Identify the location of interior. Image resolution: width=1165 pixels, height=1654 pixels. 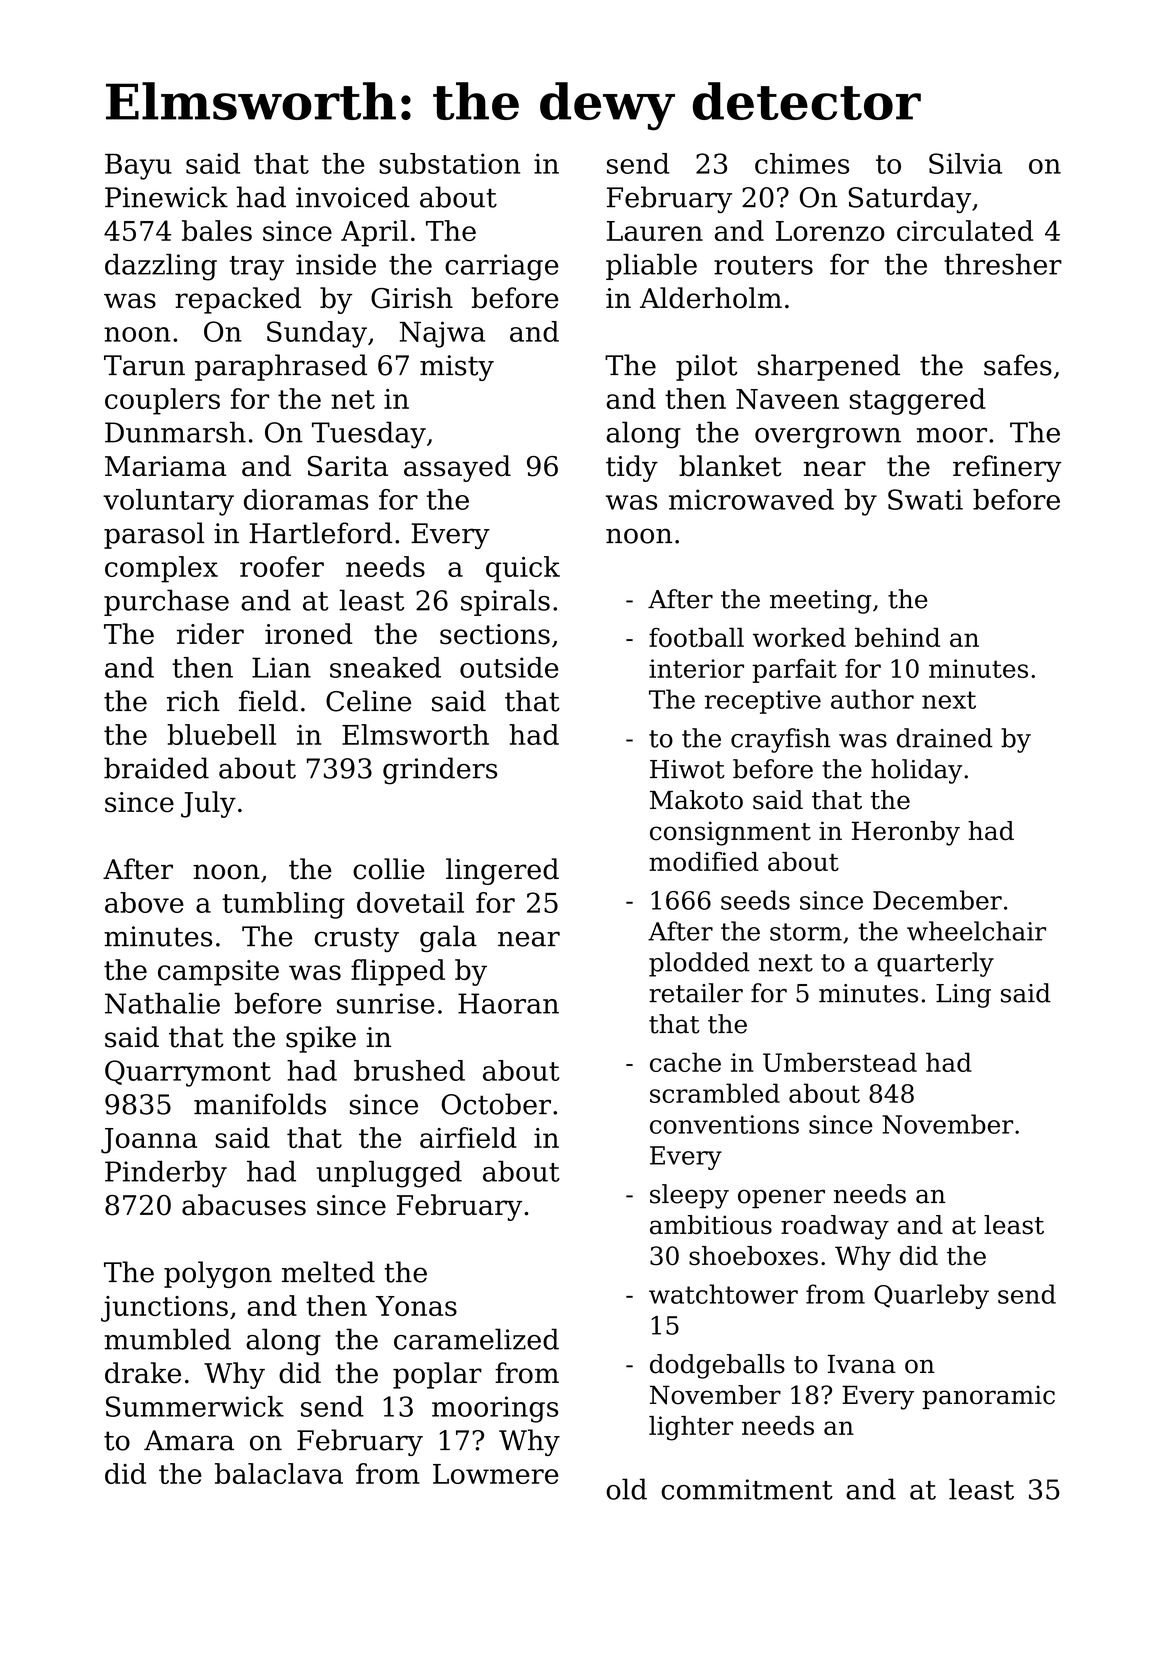
(696, 668).
